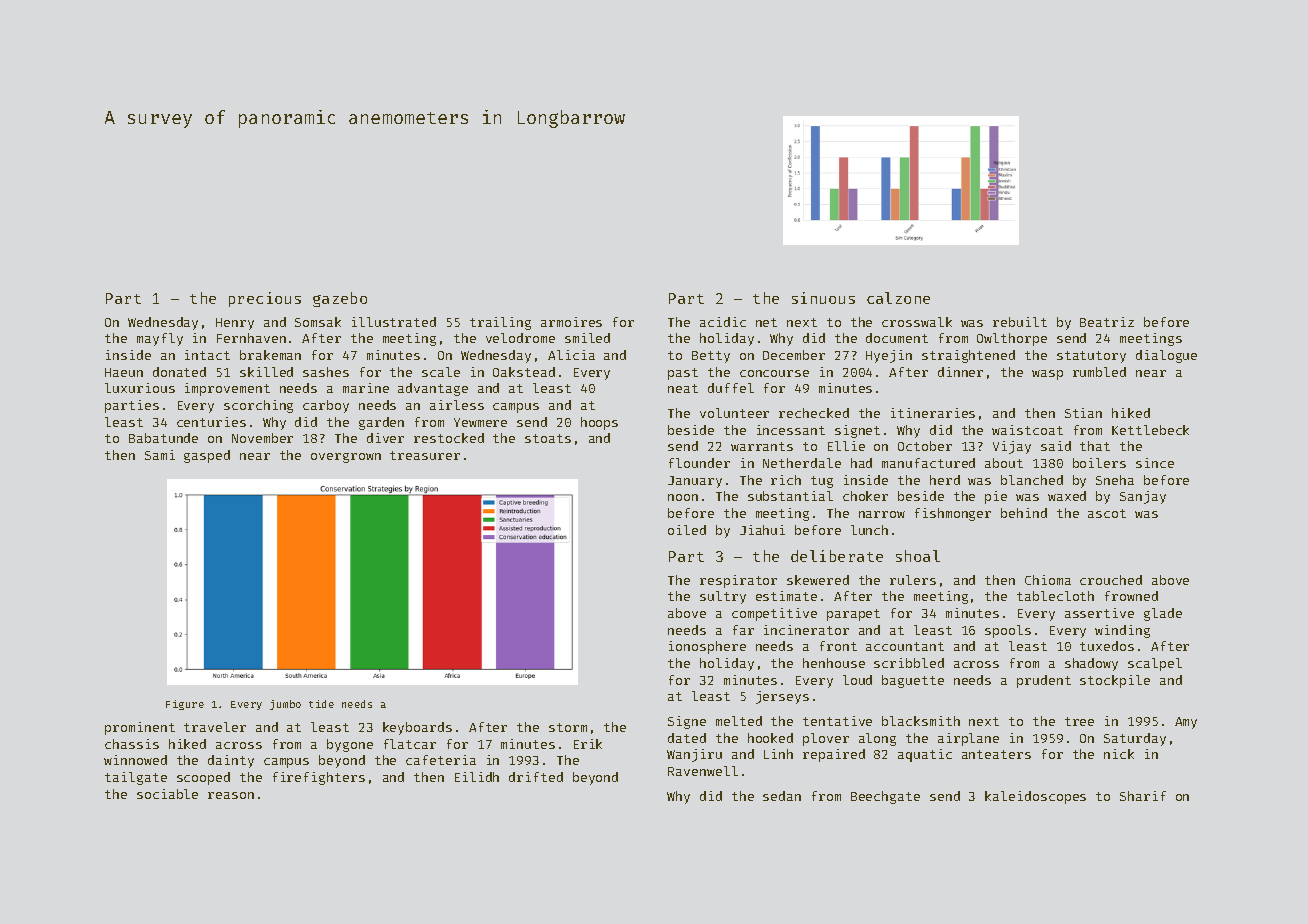 This document has width=1308, height=924. I want to click on mayfly, so click(160, 339).
